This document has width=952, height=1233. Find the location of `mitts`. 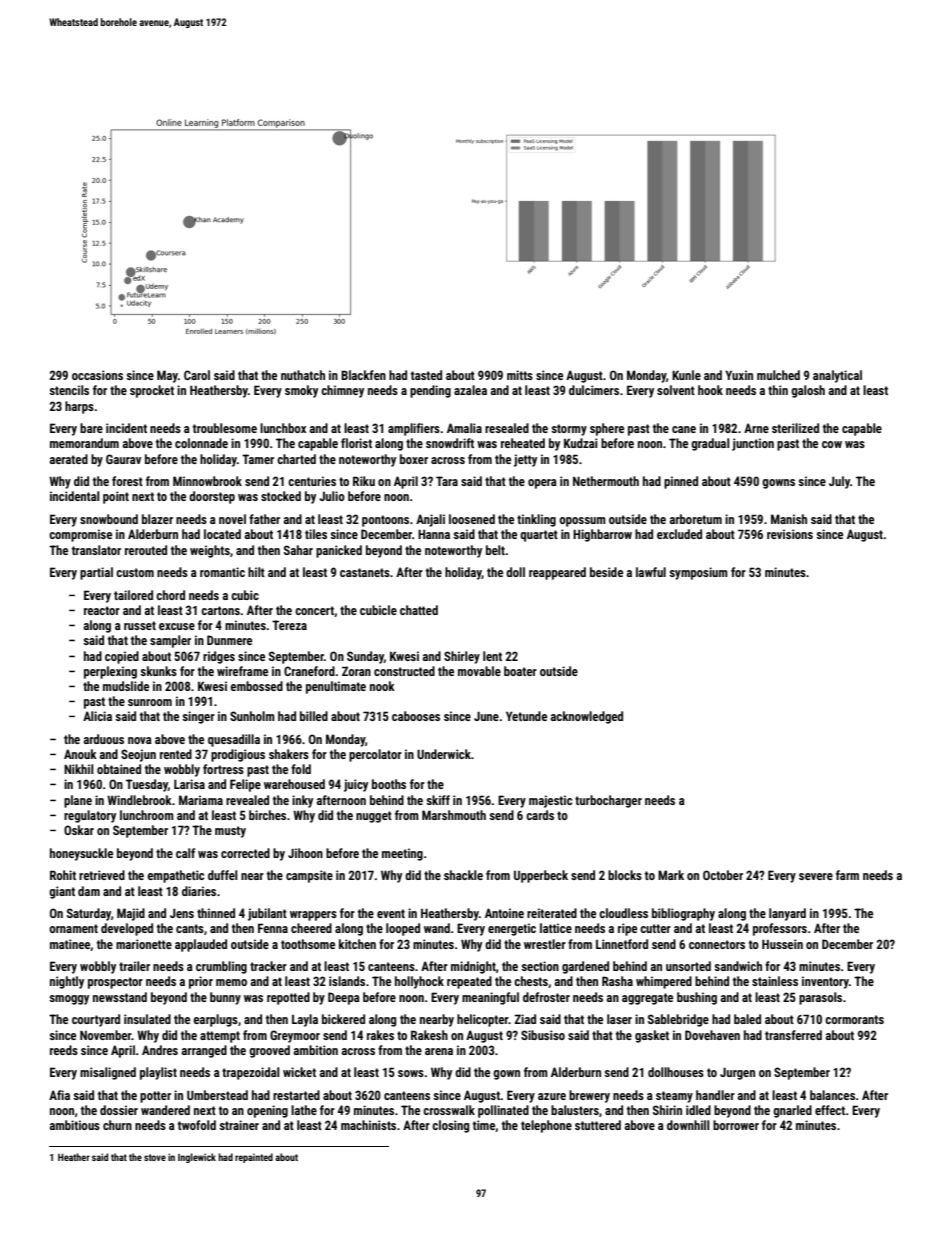

mitts is located at coordinates (520, 375).
